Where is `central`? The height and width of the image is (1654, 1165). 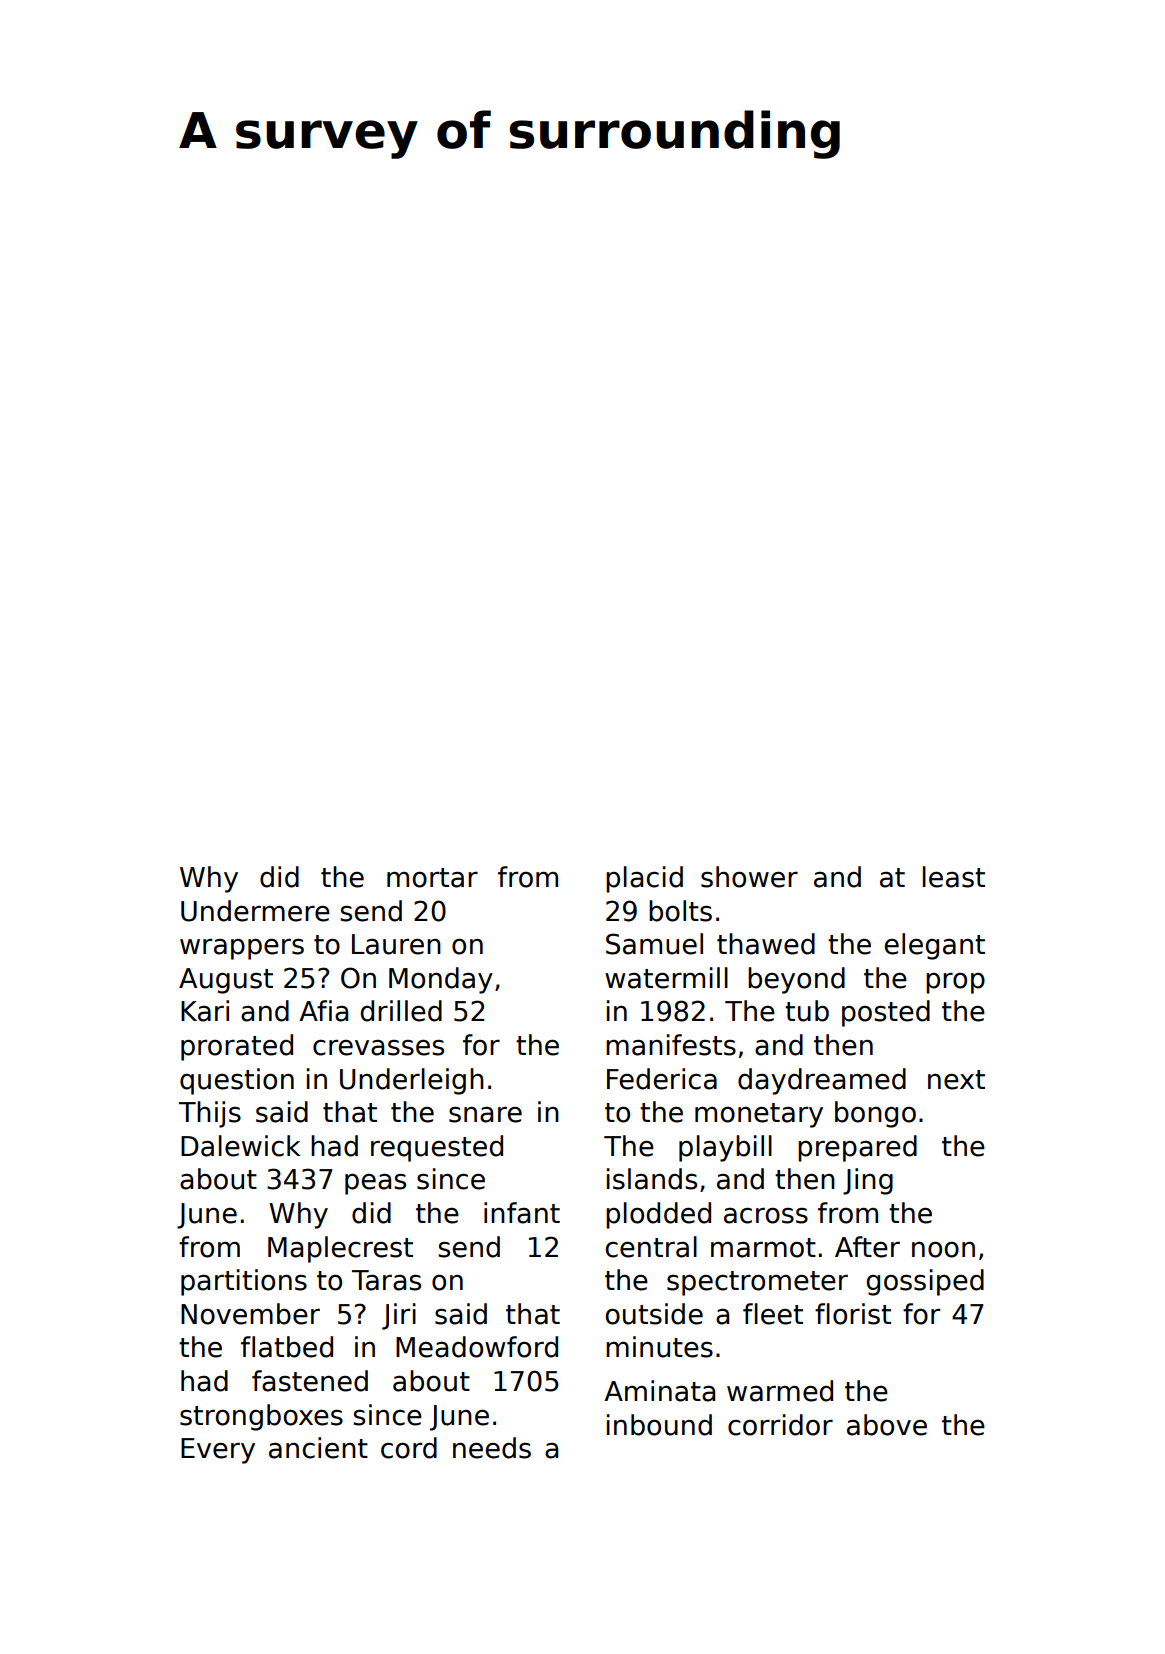
central is located at coordinates (651, 1247).
